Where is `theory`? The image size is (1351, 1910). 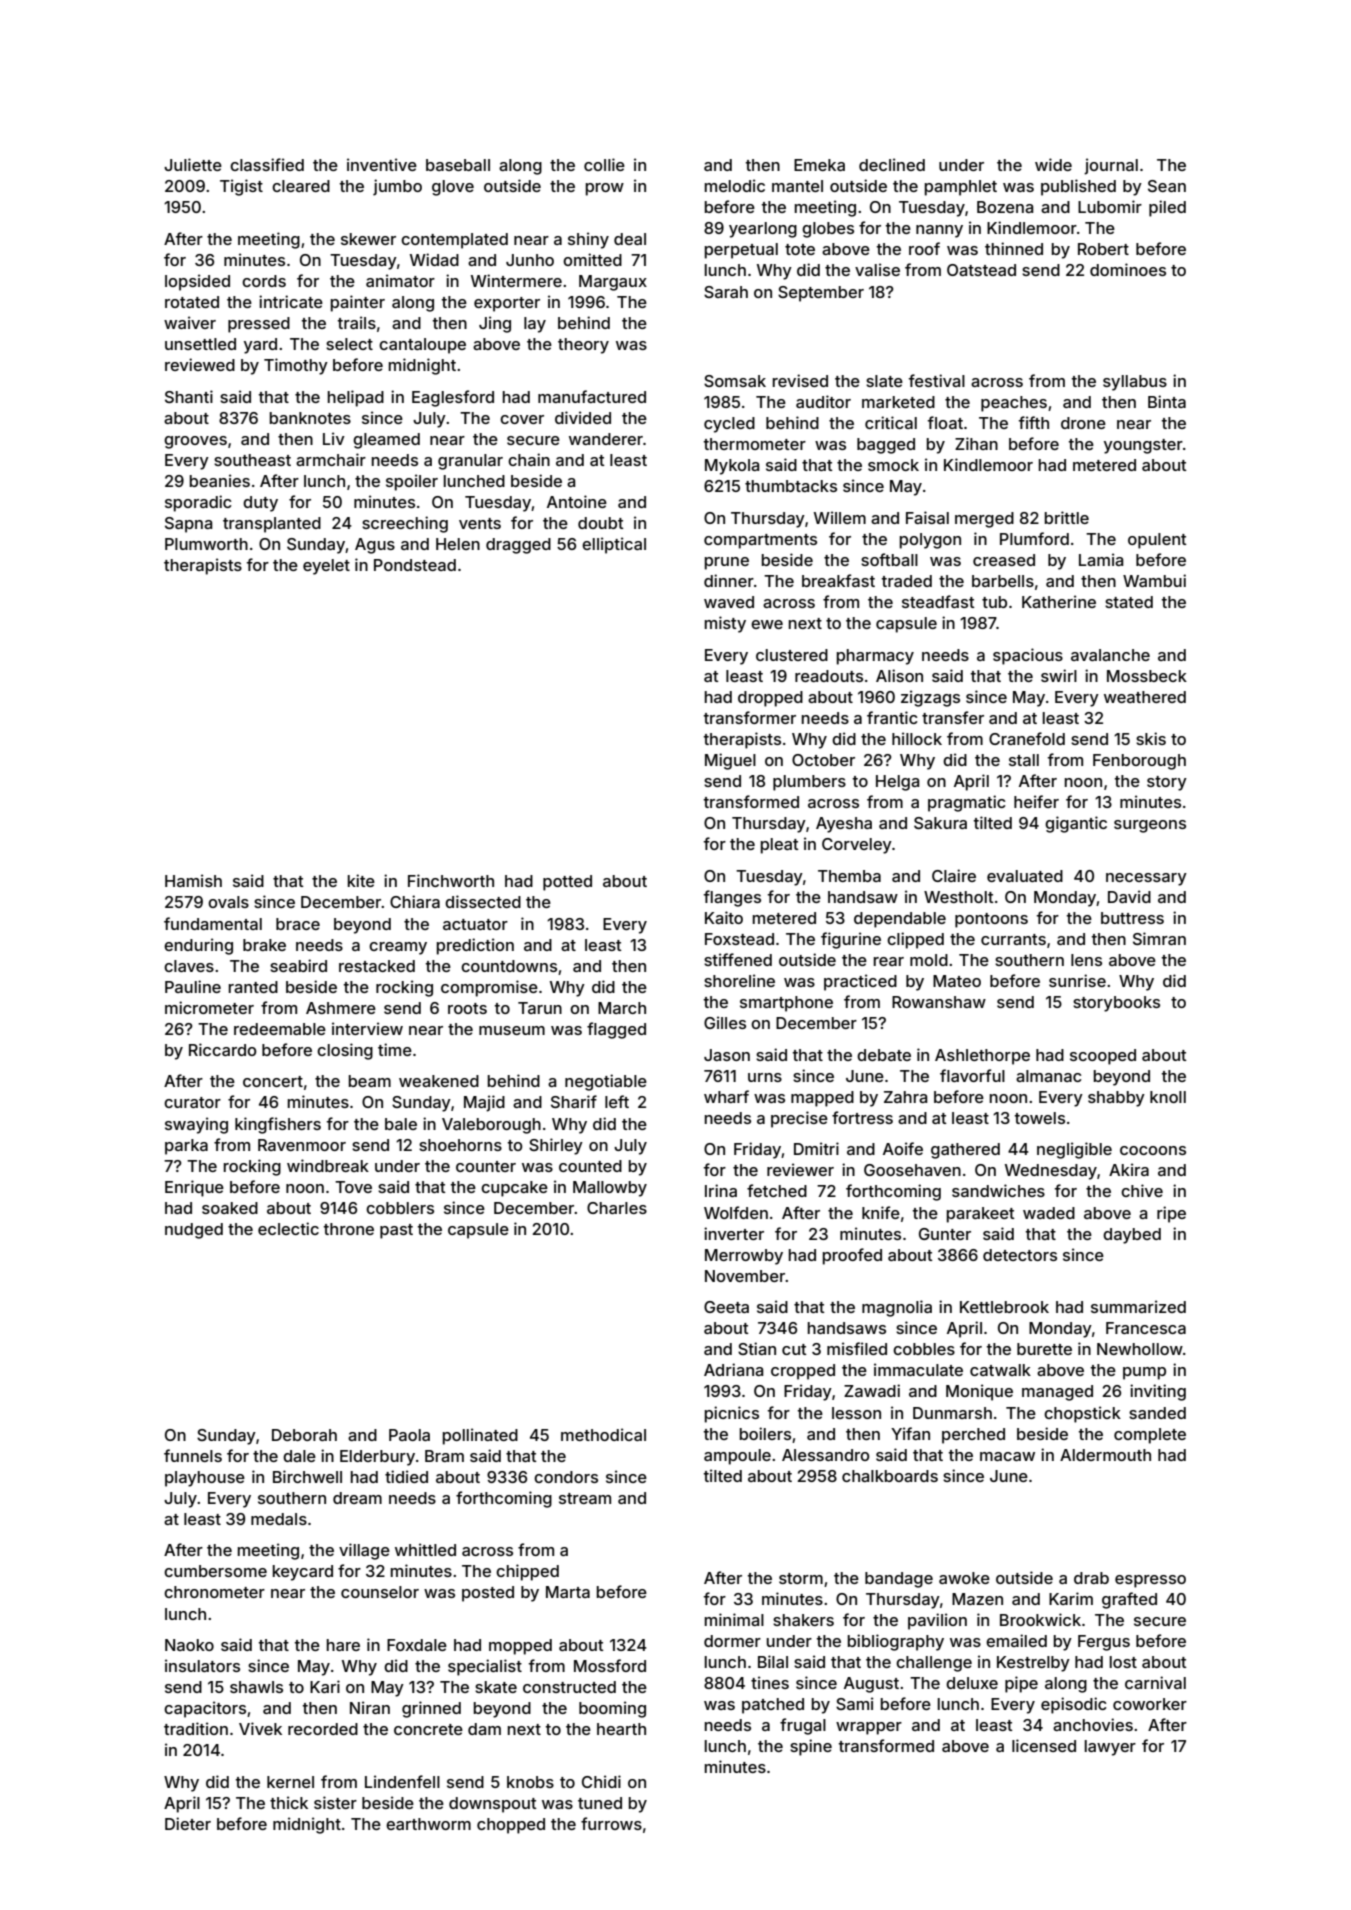 theory is located at coordinates (583, 346).
